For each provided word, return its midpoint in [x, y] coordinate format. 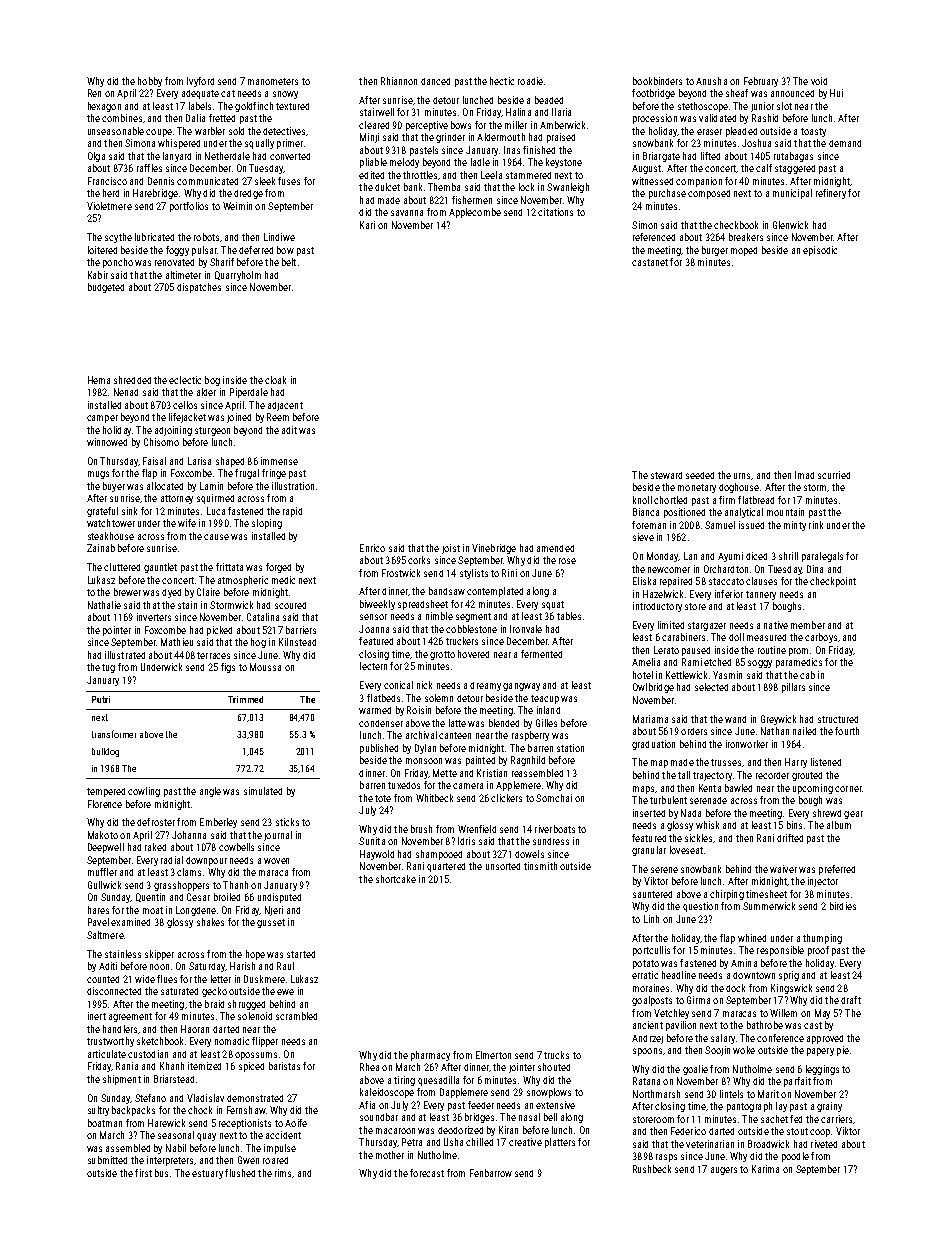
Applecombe [475, 213]
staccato [726, 581]
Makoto [103, 835]
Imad [804, 475]
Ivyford [200, 82]
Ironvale [526, 629]
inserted [649, 813]
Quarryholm [238, 276]
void [819, 81]
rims [283, 1173]
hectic [502, 81]
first [143, 1173]
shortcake [396, 879]
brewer [127, 592]
